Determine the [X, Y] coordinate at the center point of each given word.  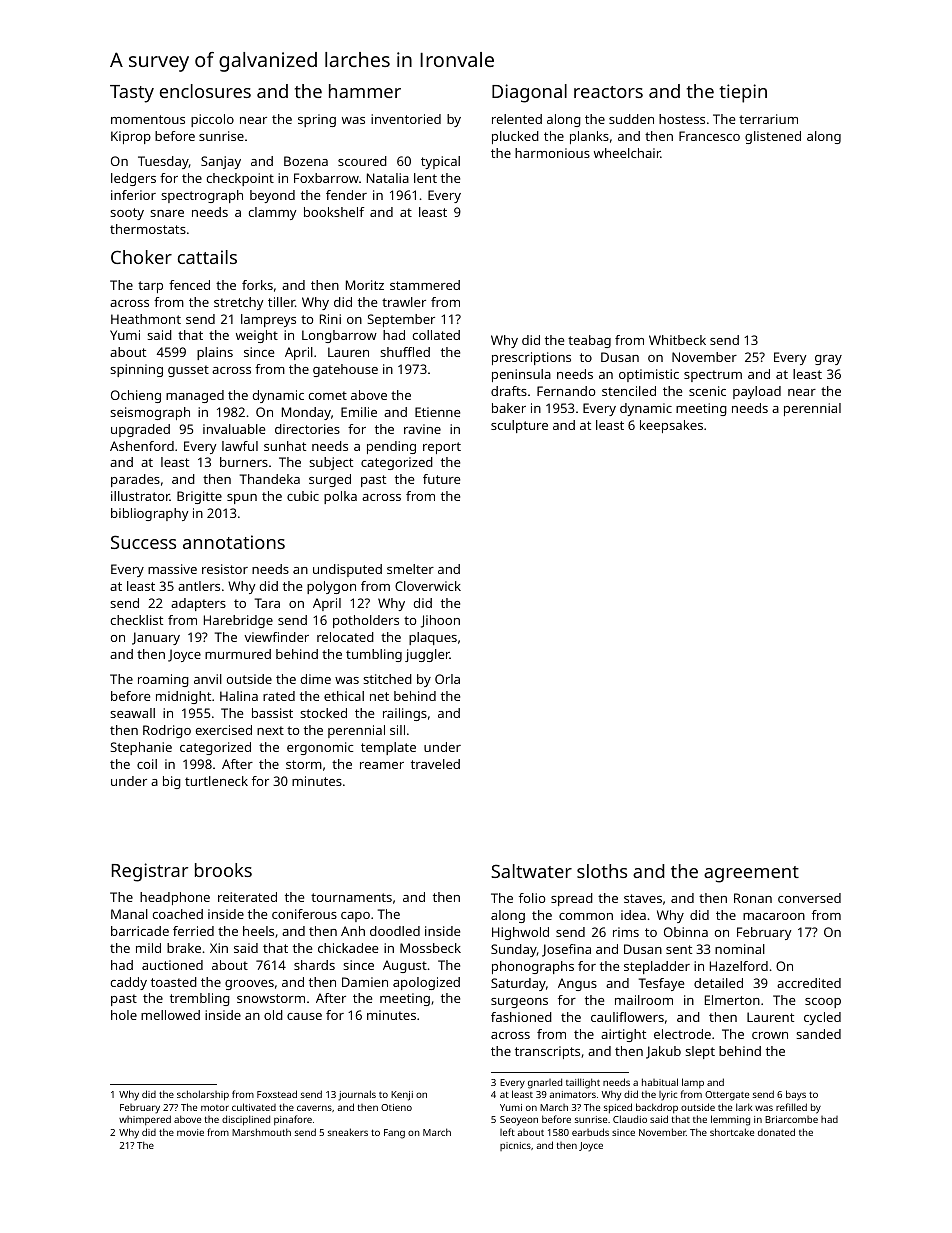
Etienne [437, 412]
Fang [394, 1134]
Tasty [132, 94]
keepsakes [671, 426]
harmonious [552, 153]
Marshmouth [261, 1132]
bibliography [150, 514]
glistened [773, 137]
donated [776, 1132]
